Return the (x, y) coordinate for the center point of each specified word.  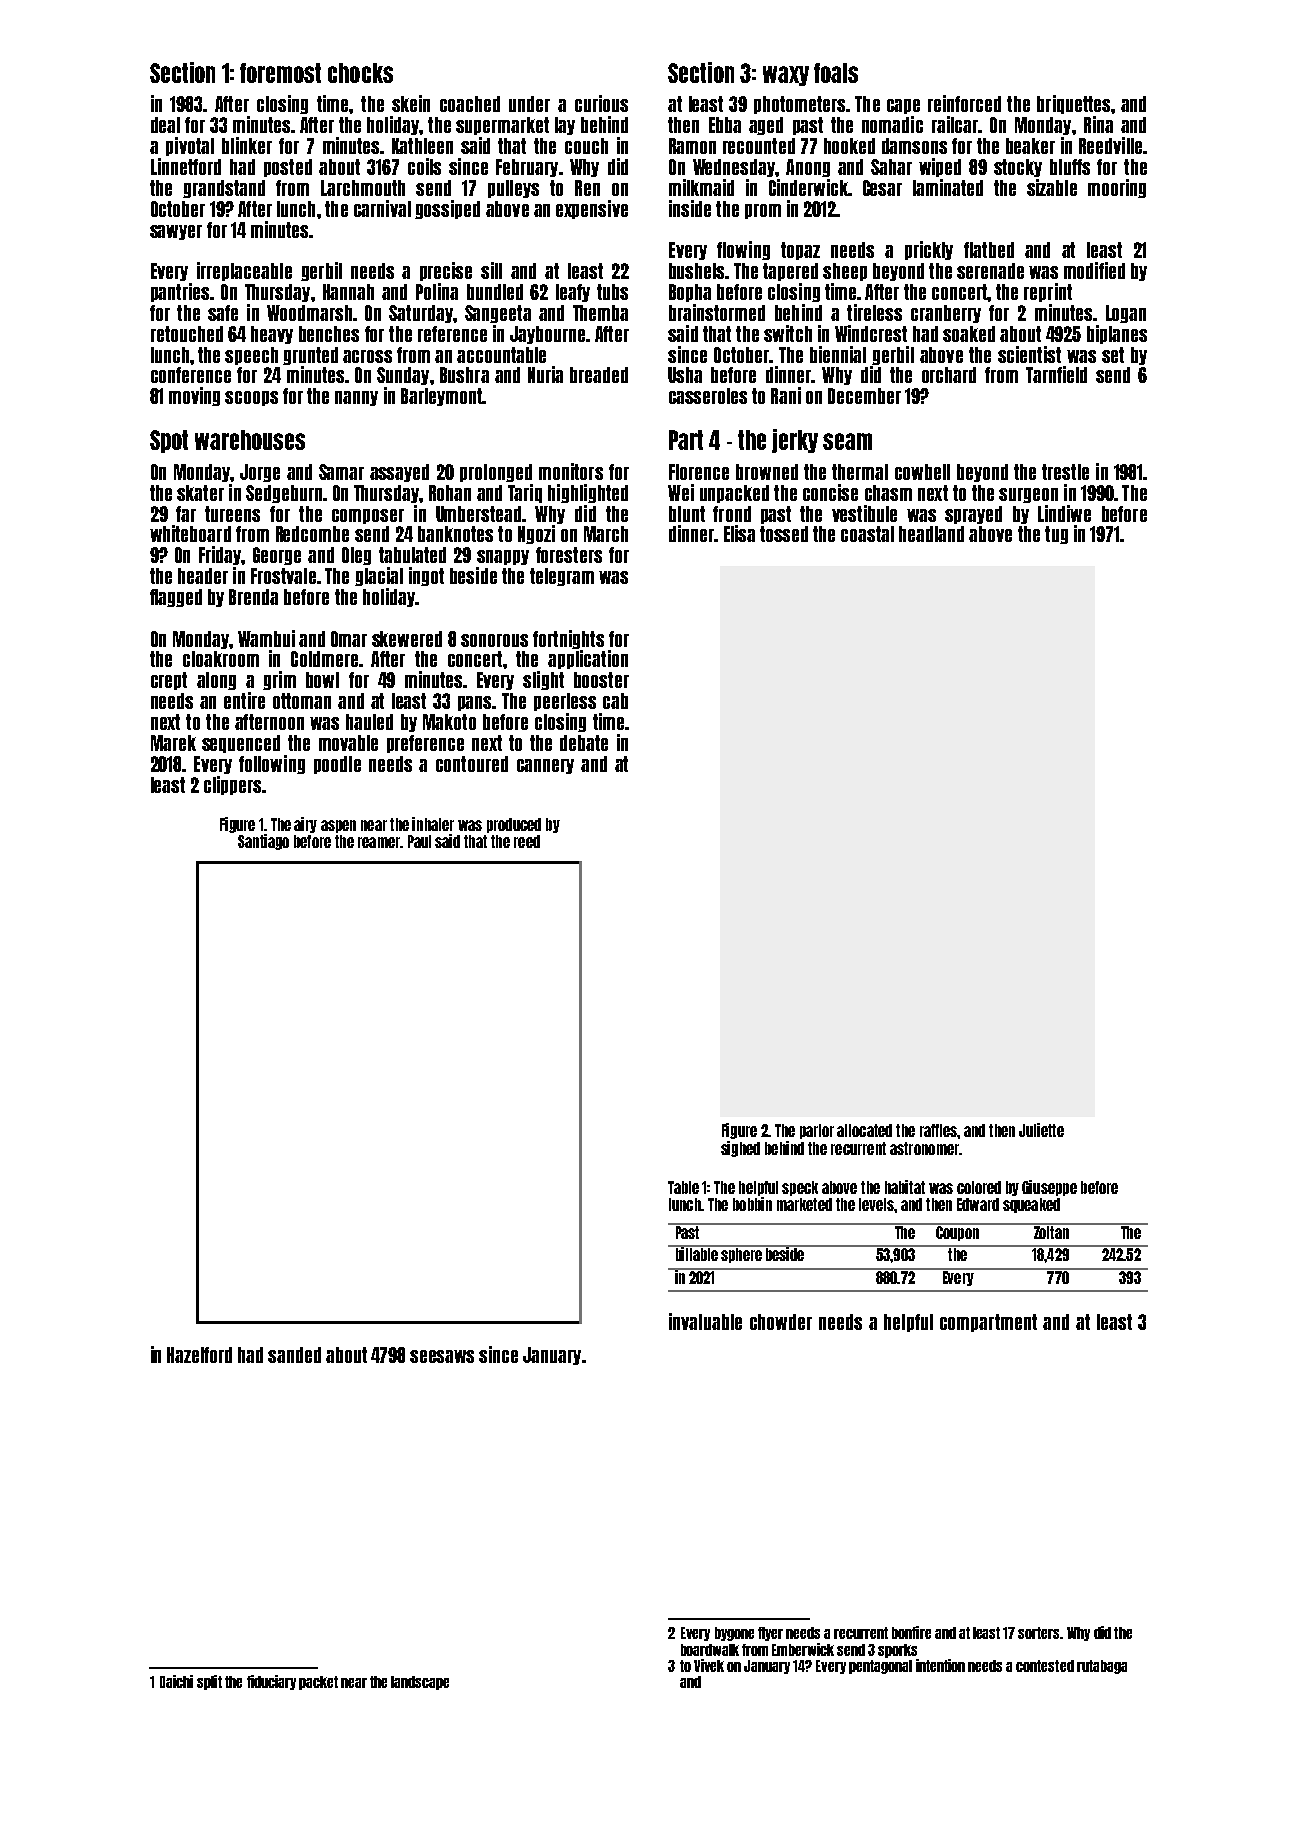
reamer (379, 842)
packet (318, 1683)
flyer (770, 1634)
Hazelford (199, 1355)
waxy (786, 76)
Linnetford (186, 166)
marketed (804, 1204)
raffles (938, 1130)
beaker (1030, 146)
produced (514, 825)
